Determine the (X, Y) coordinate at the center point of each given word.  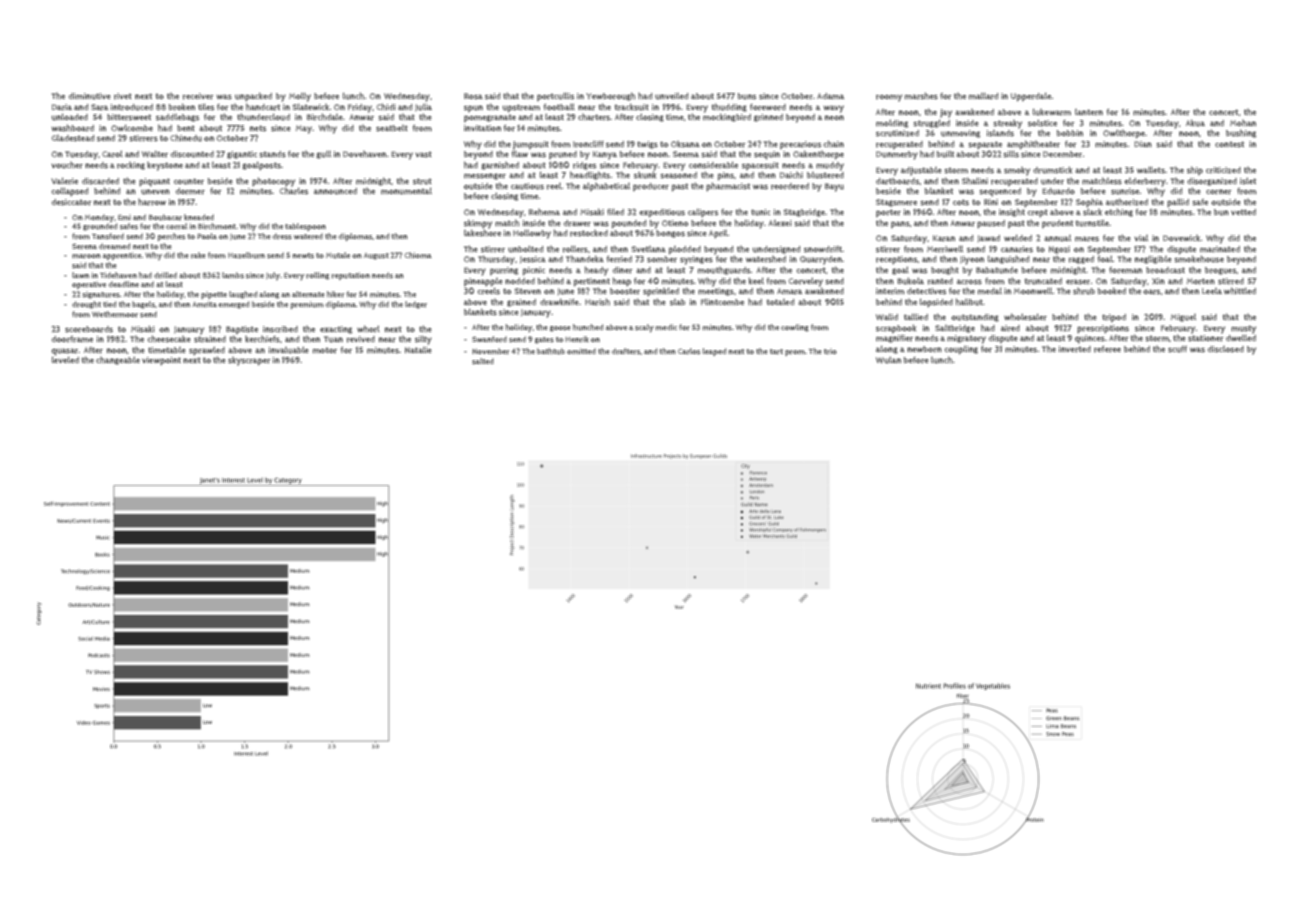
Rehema (544, 212)
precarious (800, 145)
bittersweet (129, 117)
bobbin (1070, 133)
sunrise (1125, 191)
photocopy (273, 182)
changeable (118, 361)
